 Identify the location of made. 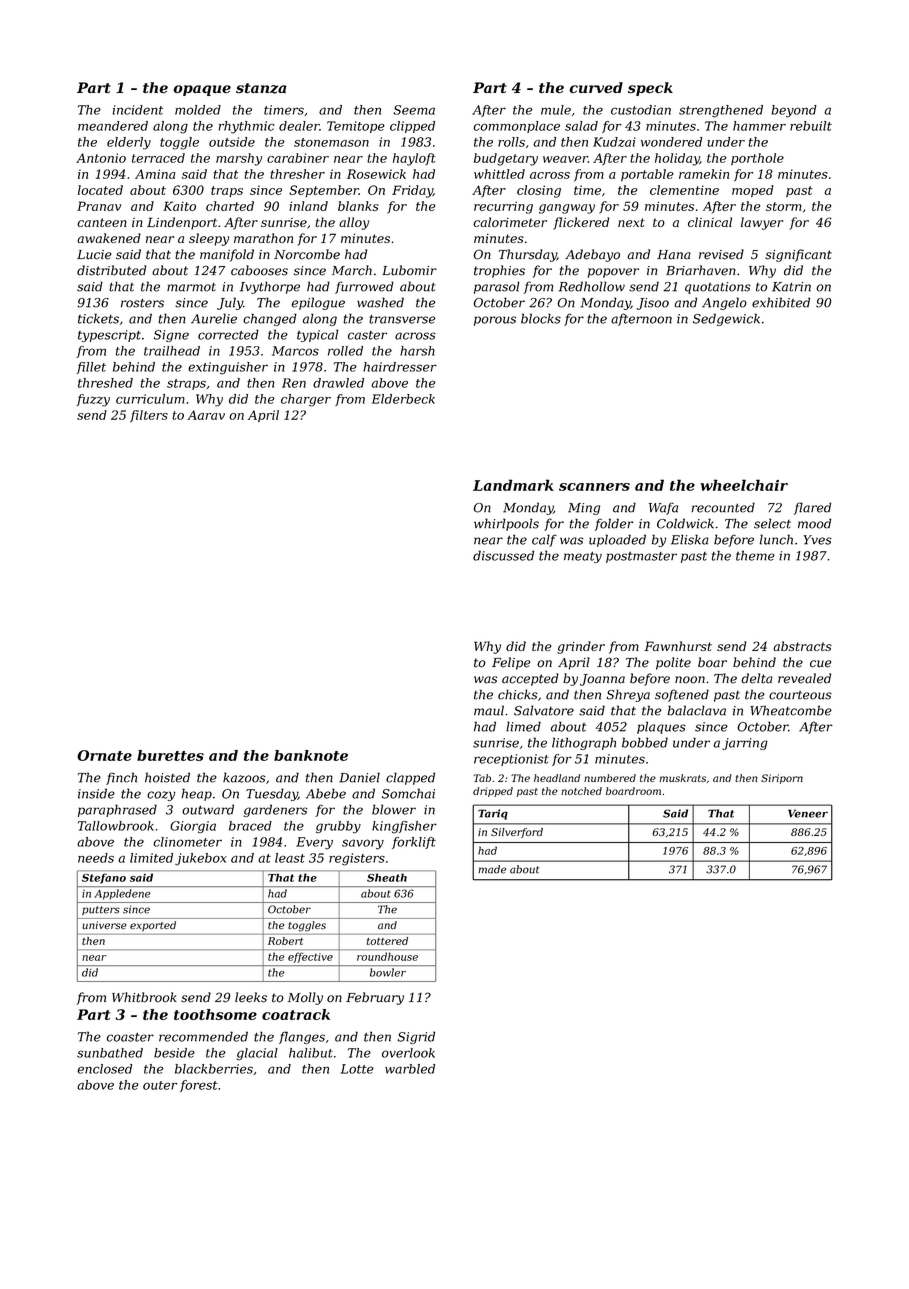
(492, 869).
